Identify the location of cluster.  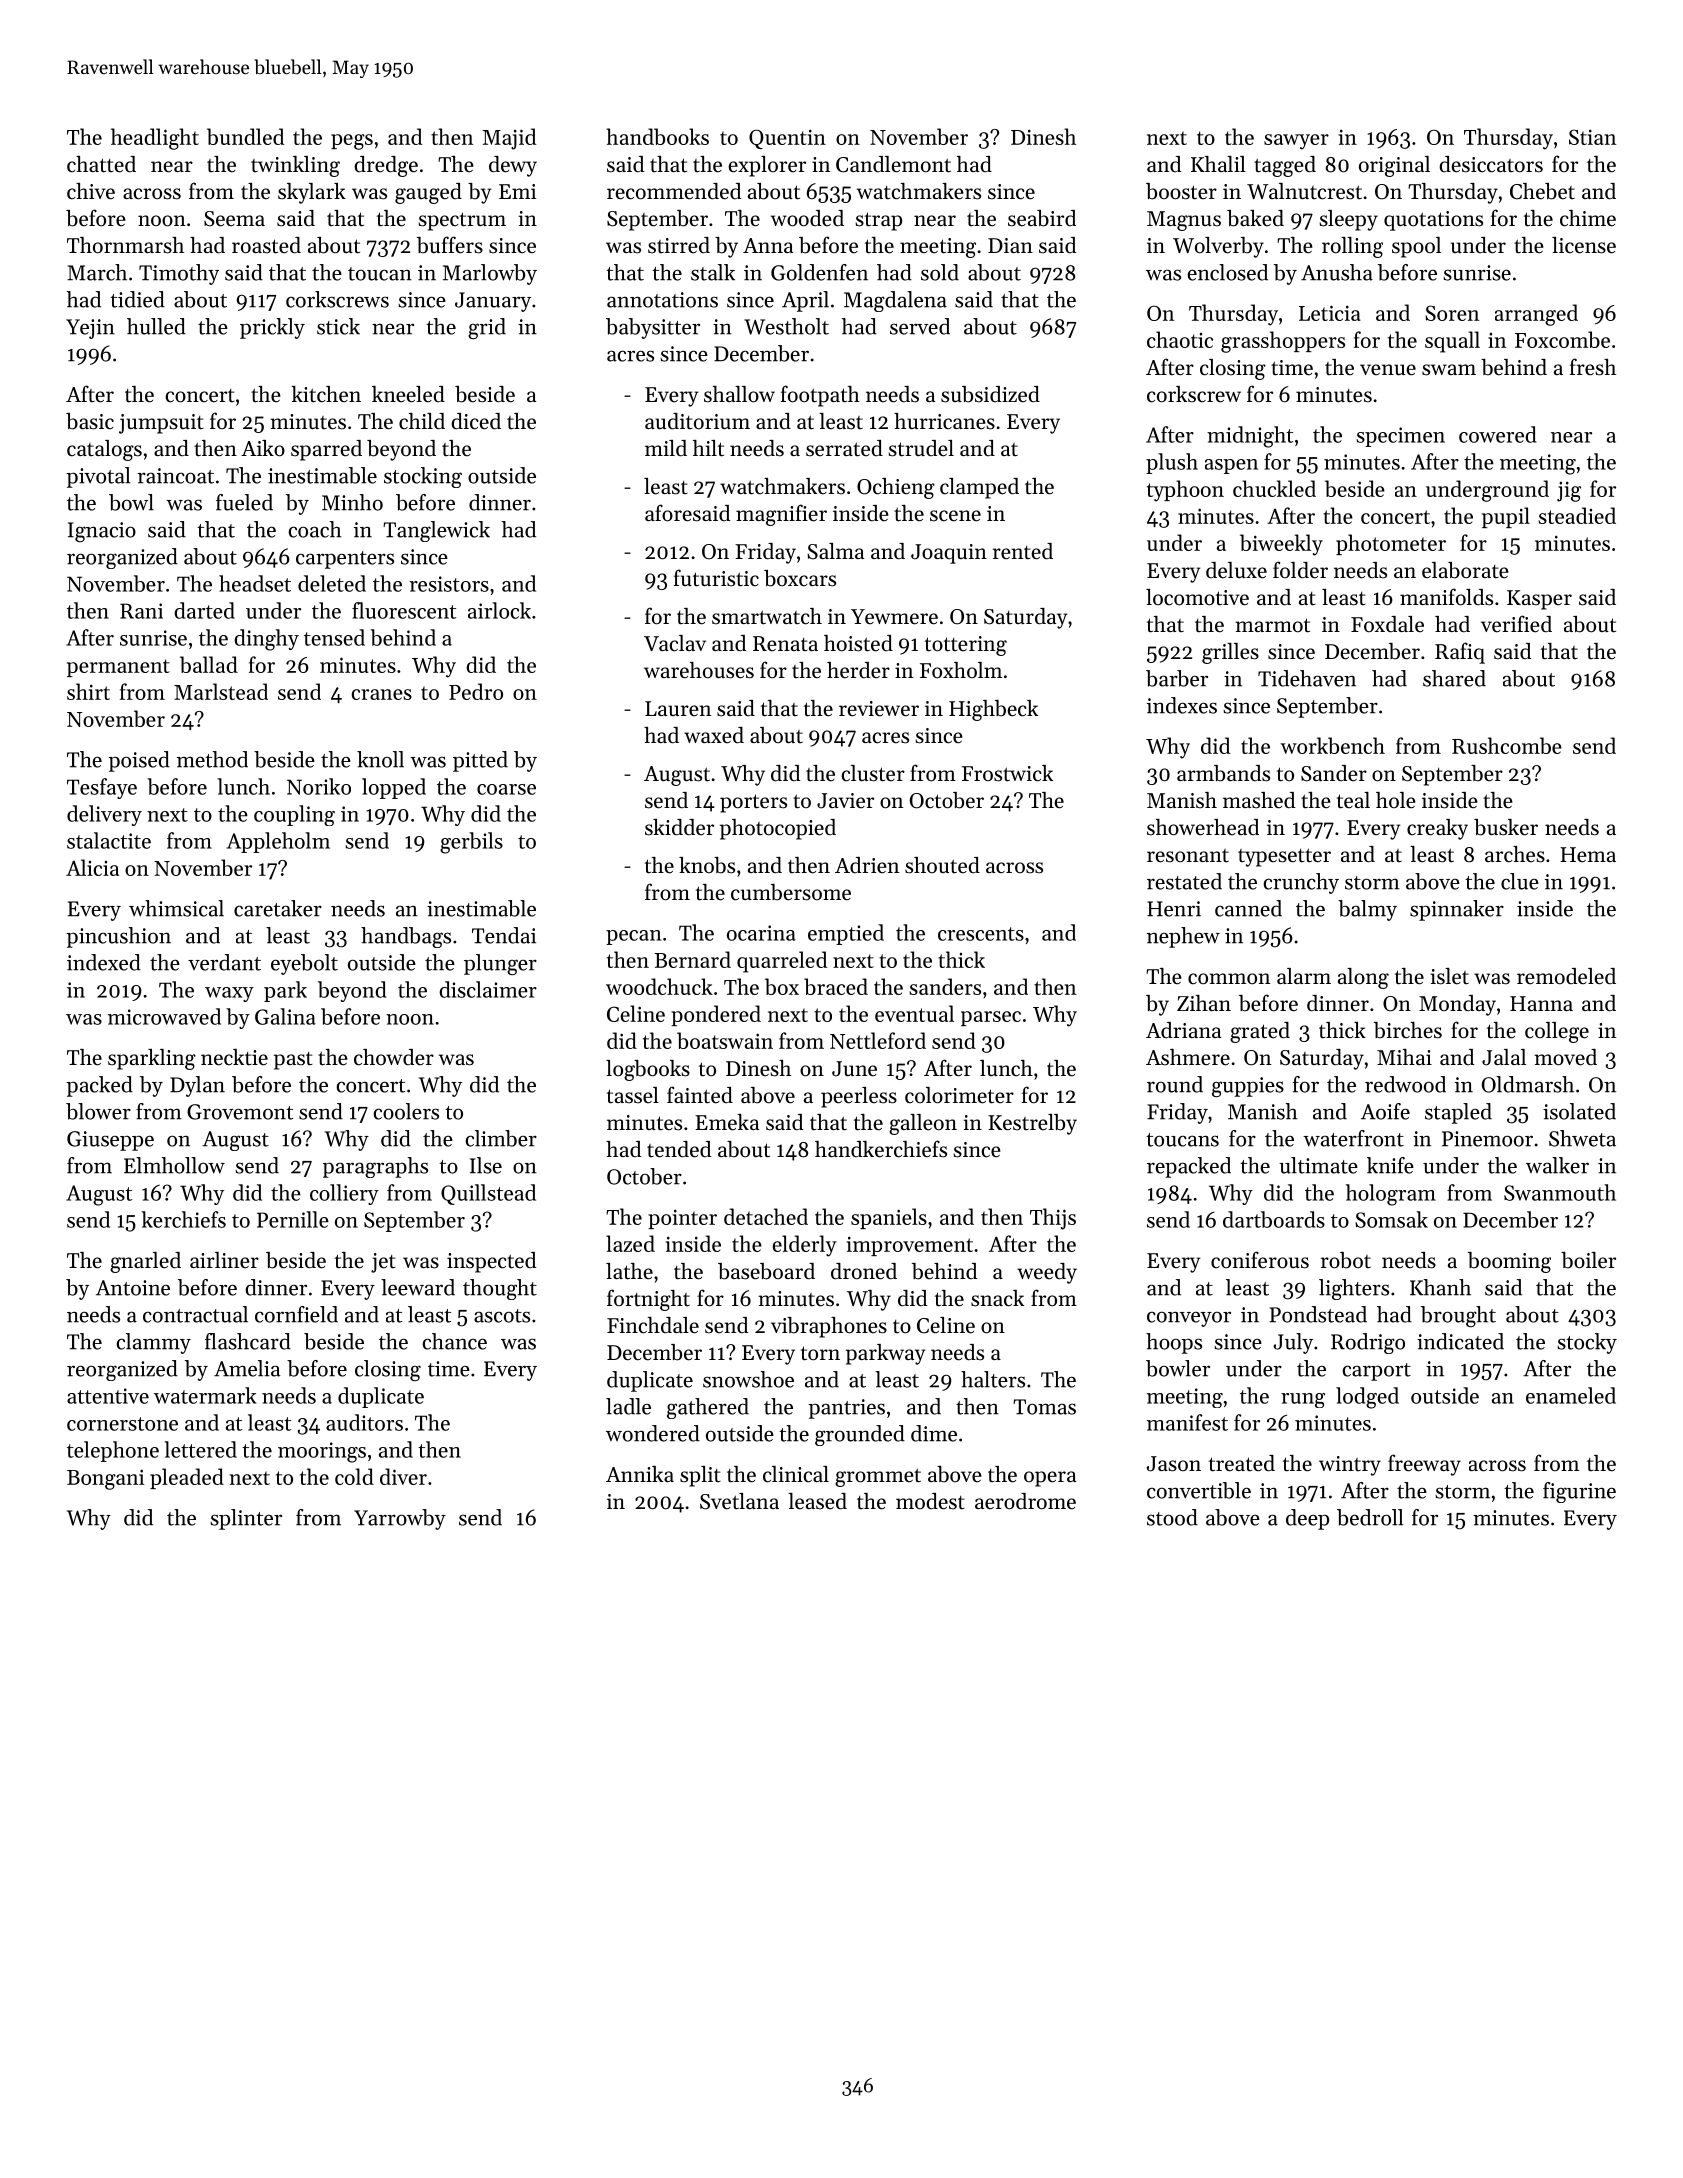
(873, 773).
